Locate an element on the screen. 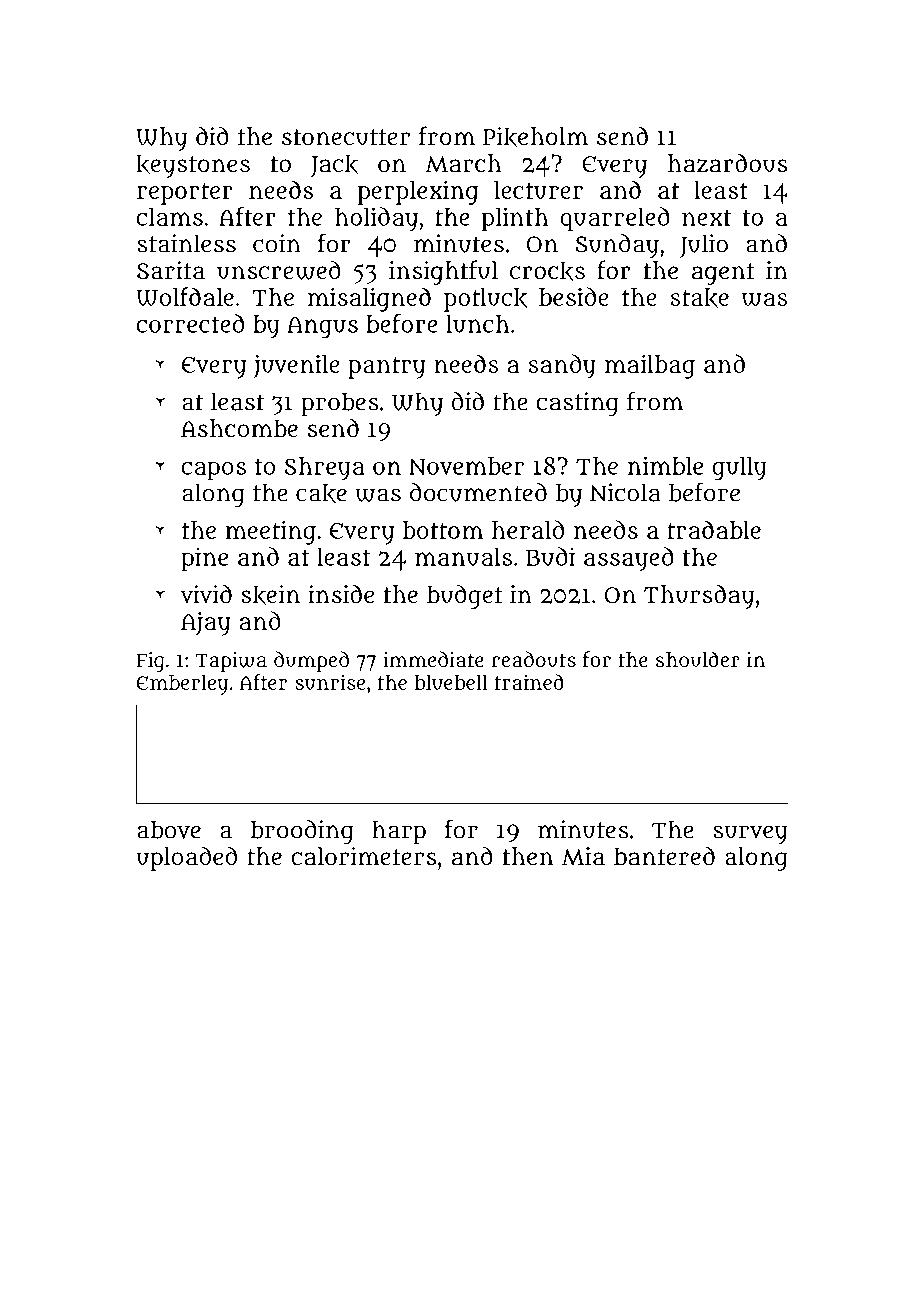 This screenshot has width=924, height=1311. bottom is located at coordinates (443, 530).
